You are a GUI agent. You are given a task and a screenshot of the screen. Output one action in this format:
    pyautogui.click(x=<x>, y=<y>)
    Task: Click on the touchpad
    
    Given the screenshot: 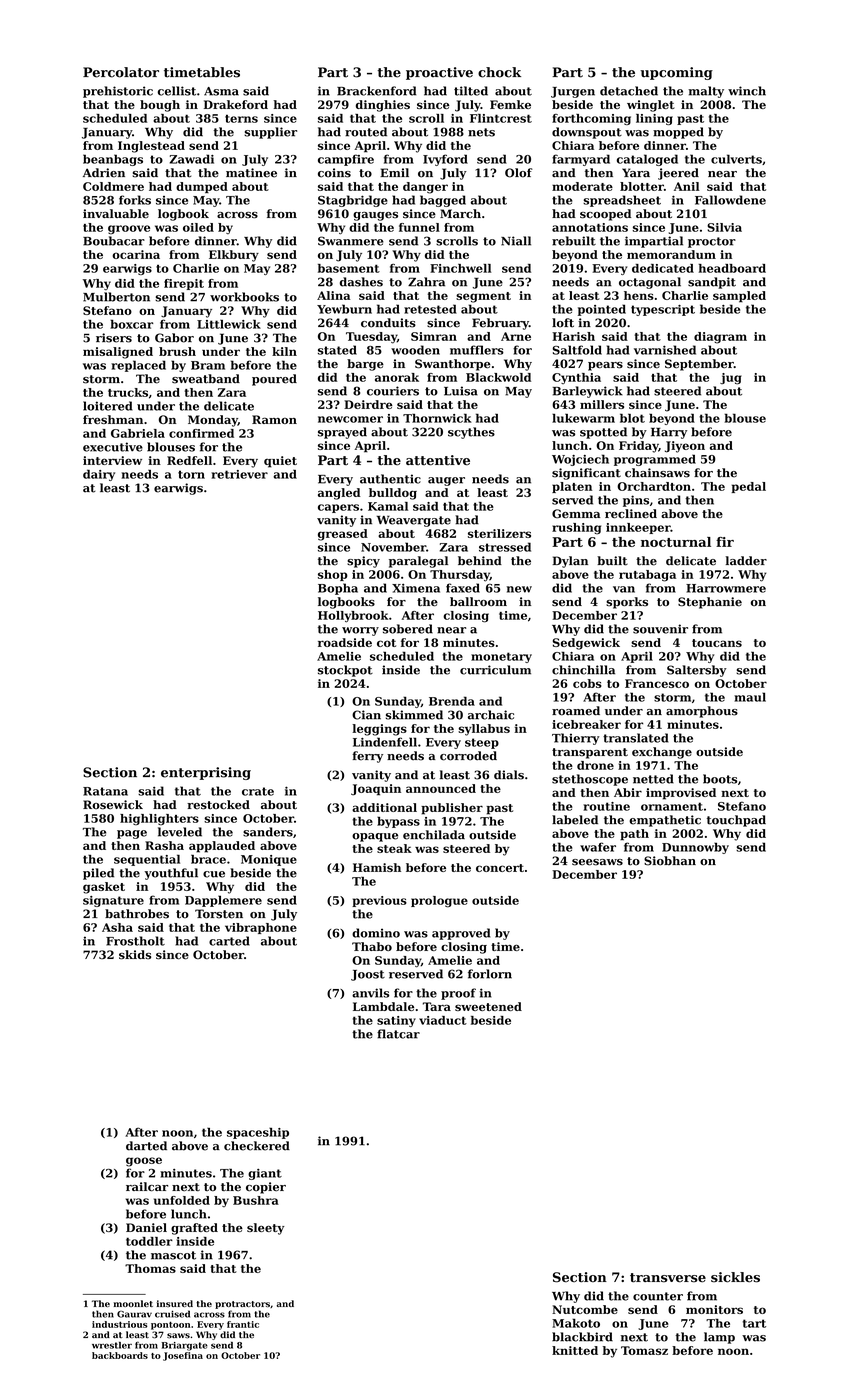 What is the action you would take?
    pyautogui.click(x=736, y=821)
